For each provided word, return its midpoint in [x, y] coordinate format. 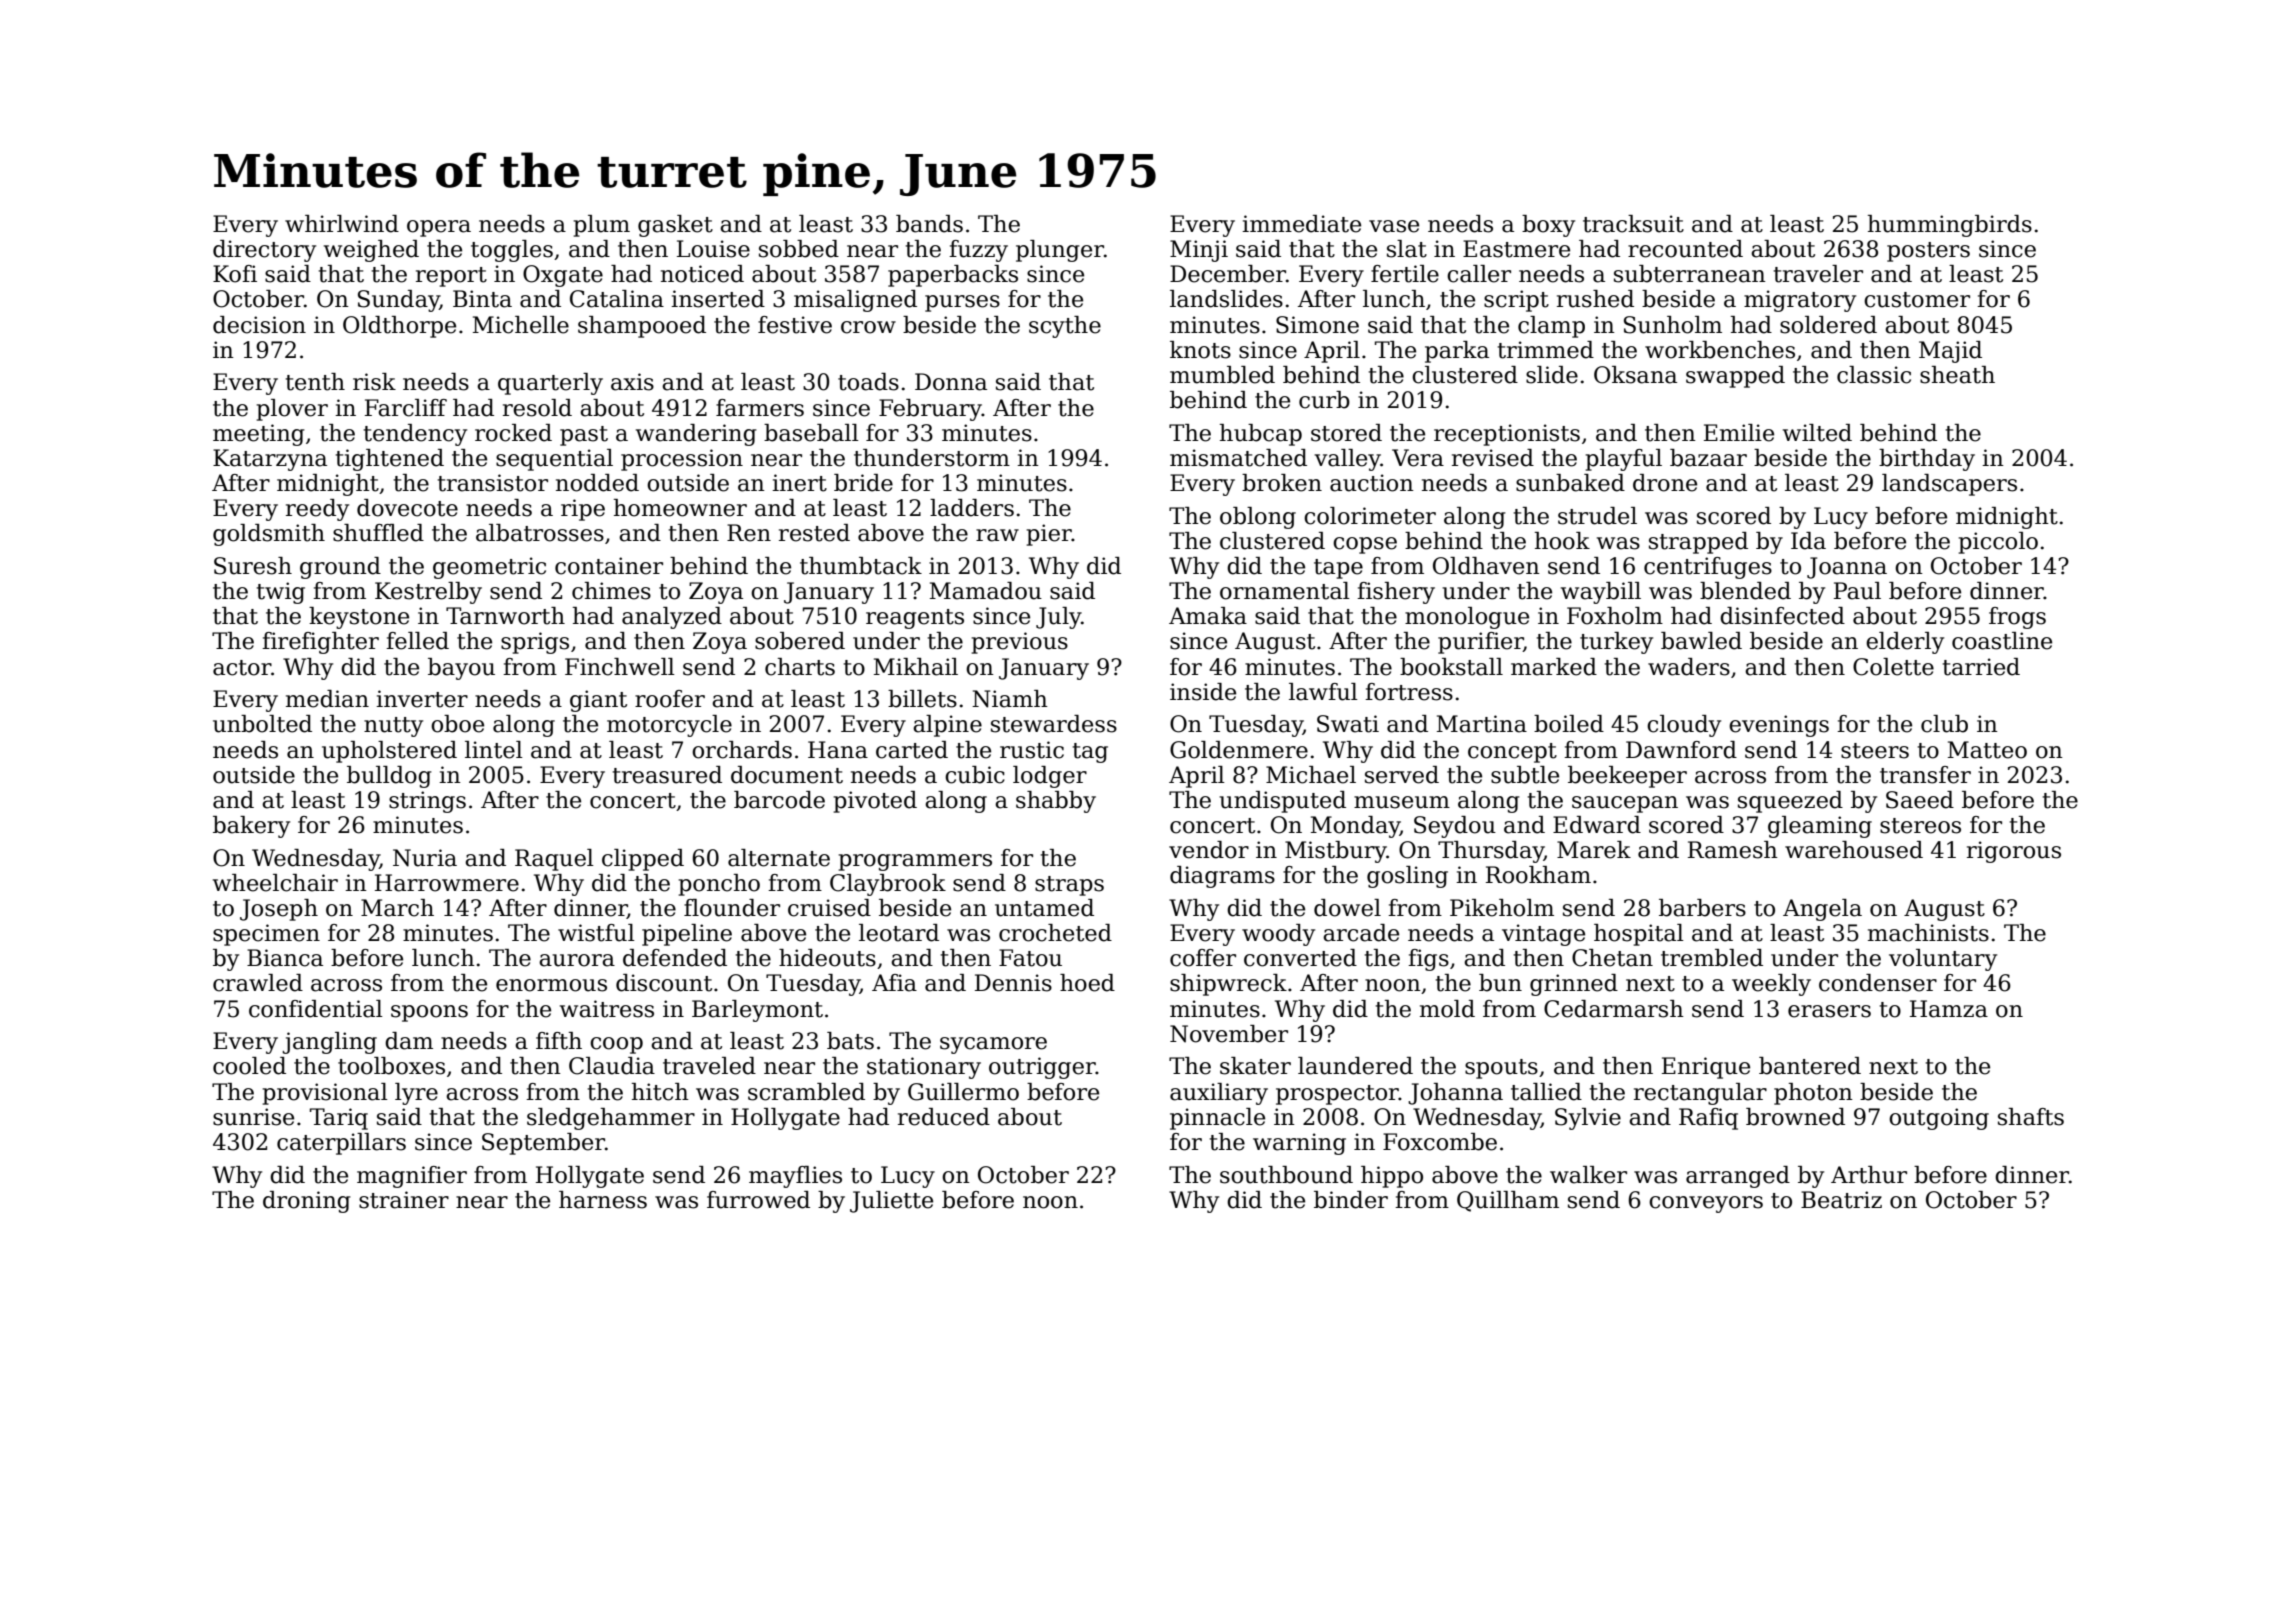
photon [1813, 1094]
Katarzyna [270, 460]
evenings [1779, 726]
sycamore [993, 1045]
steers [1875, 751]
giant [598, 701]
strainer [404, 1200]
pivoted [875, 802]
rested [814, 533]
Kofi [235, 274]
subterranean [1690, 274]
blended [1745, 591]
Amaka [1208, 616]
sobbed [799, 249]
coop [616, 1045]
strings [427, 802]
